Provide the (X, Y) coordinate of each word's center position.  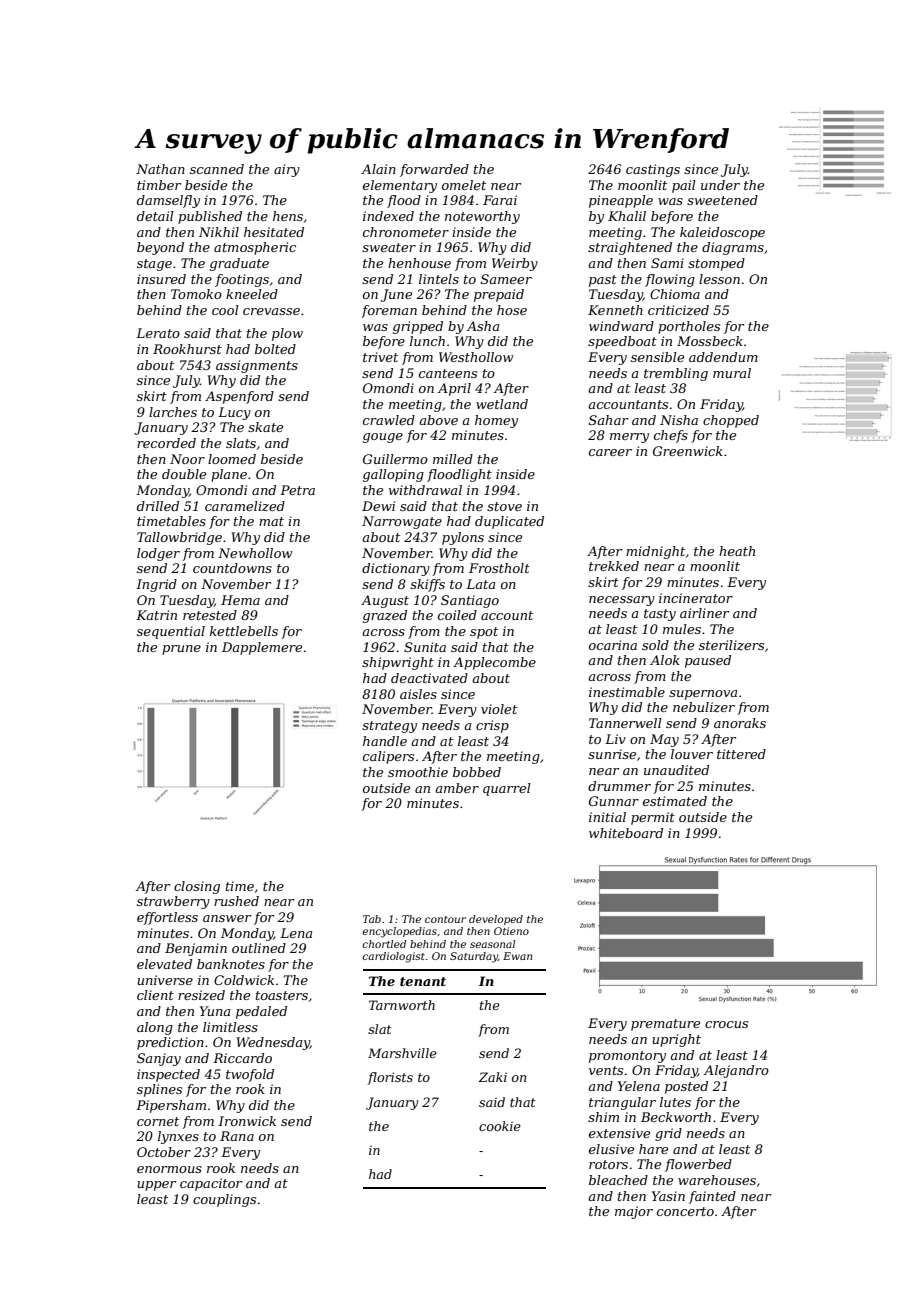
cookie (500, 1126)
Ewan (517, 956)
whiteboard (626, 833)
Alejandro (736, 1071)
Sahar (608, 420)
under (720, 185)
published (210, 217)
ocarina (613, 645)
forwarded (434, 170)
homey (496, 421)
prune (181, 650)
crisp (492, 726)
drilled (158, 506)
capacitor (211, 1184)
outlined (259, 948)
